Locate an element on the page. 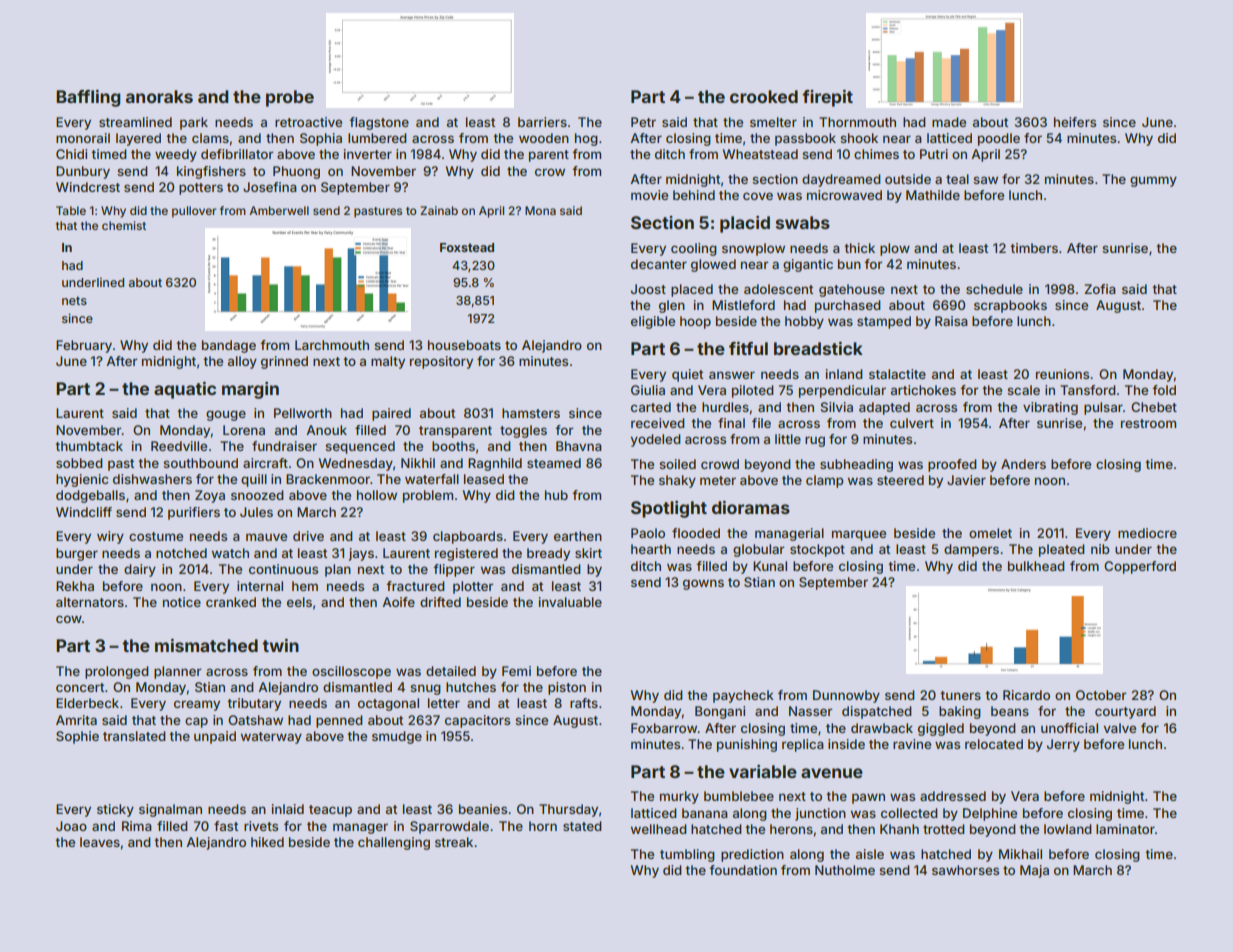  problem is located at coordinates (428, 496).
